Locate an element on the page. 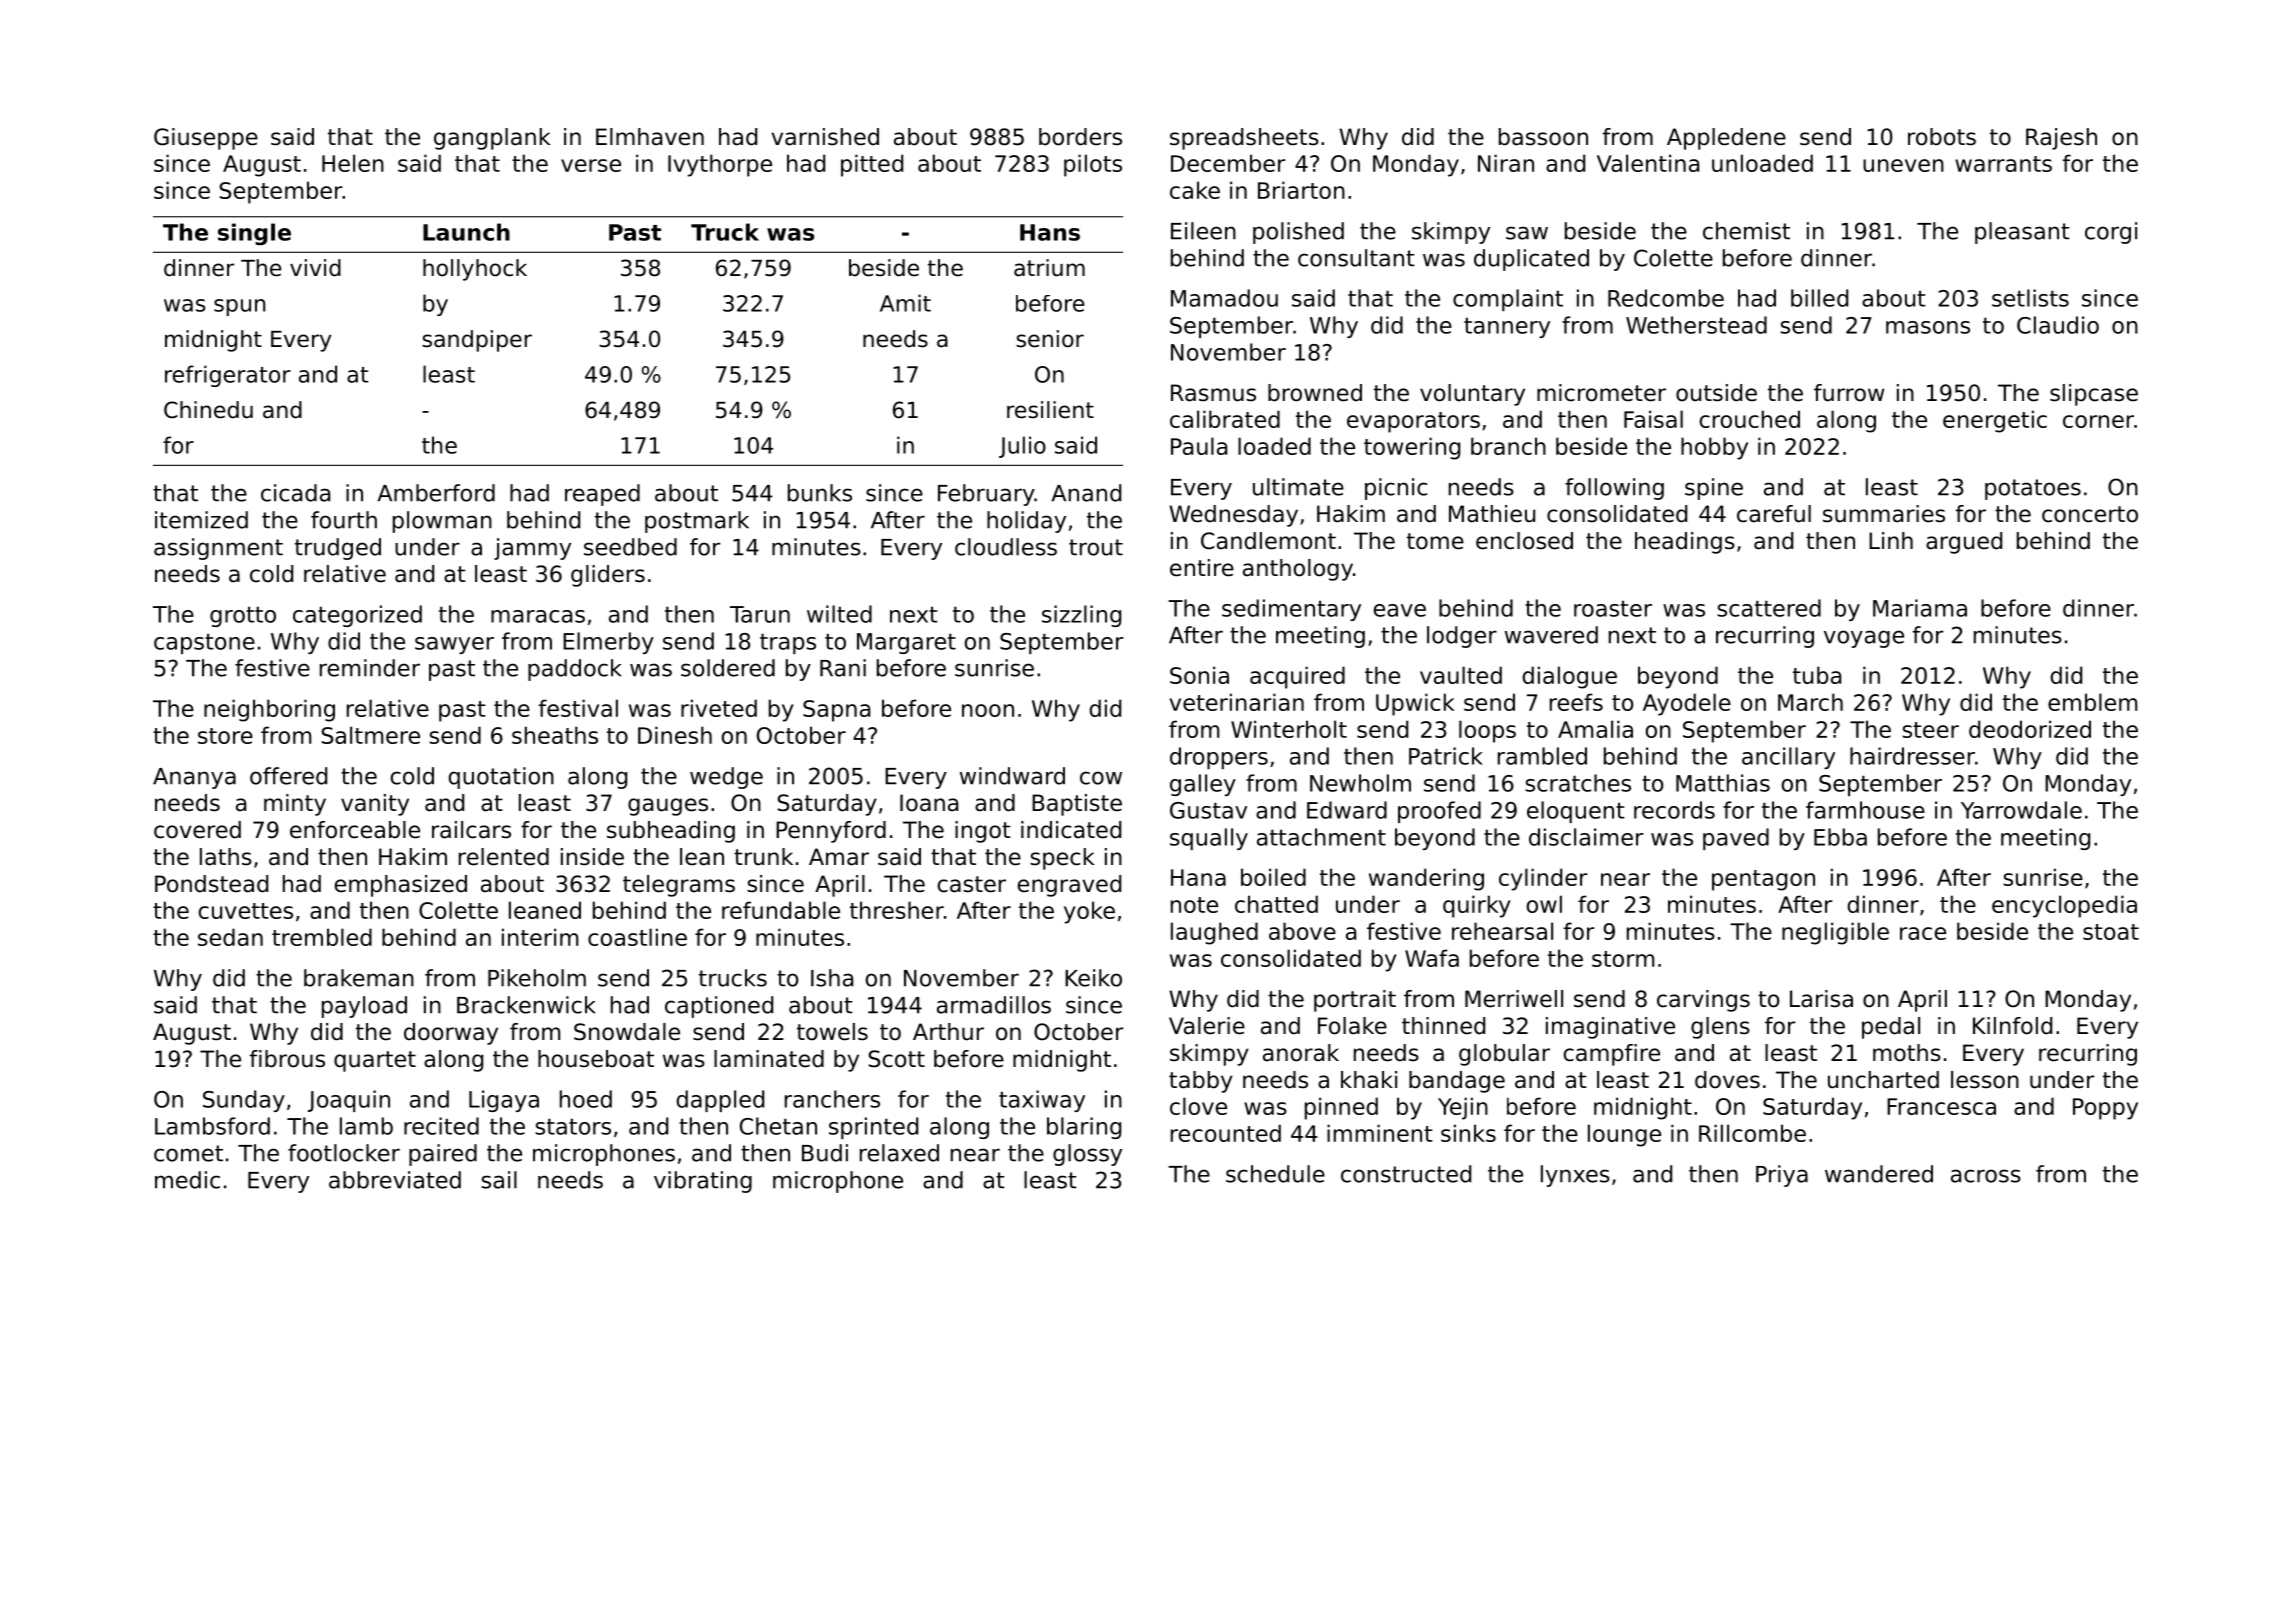  Anand is located at coordinates (1086, 493).
